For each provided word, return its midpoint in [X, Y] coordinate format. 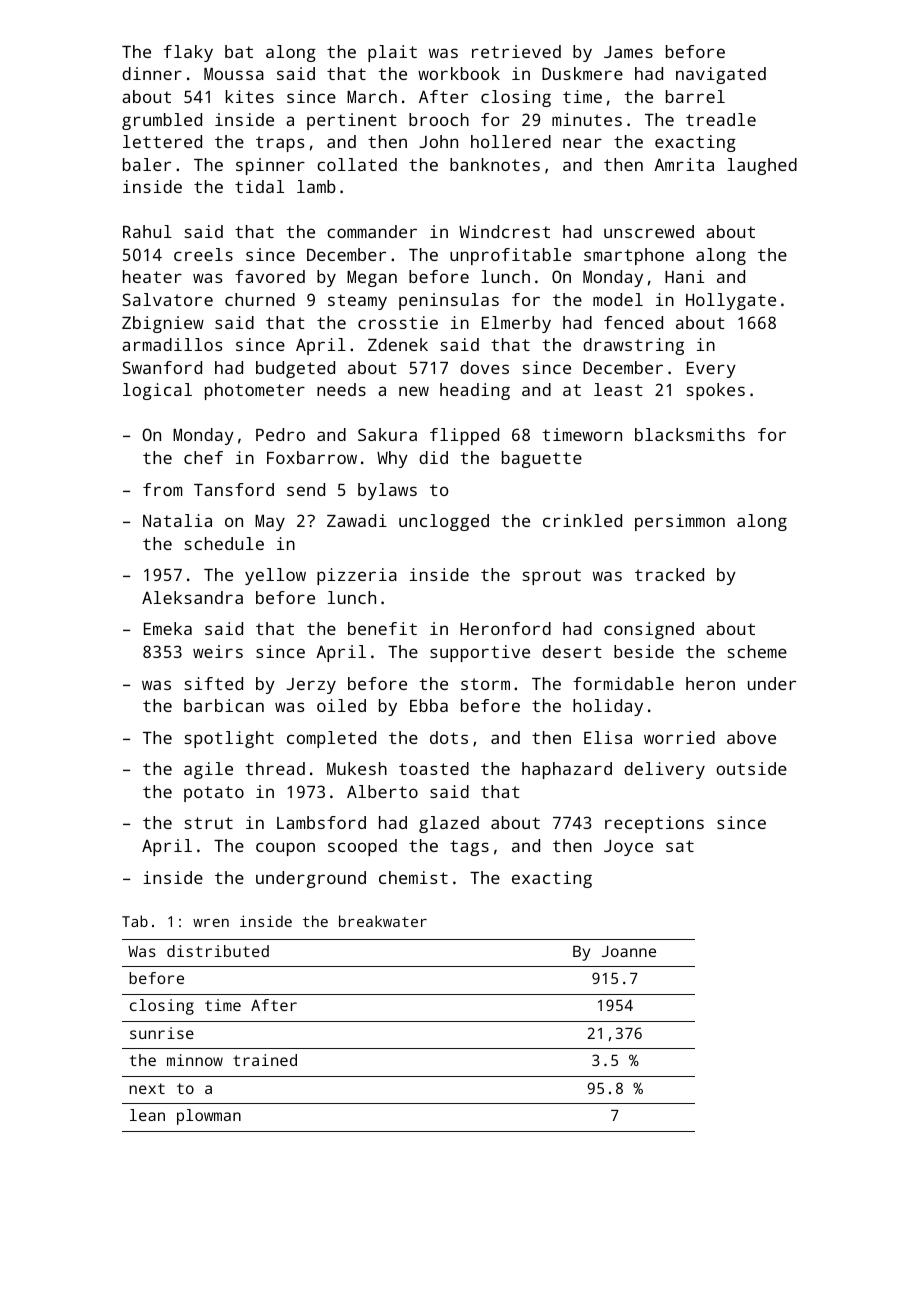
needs [341, 389]
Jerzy [311, 686]
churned [260, 299]
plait [392, 53]
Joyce [628, 848]
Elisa [608, 737]
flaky [188, 53]
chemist [413, 877]
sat [680, 846]
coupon [285, 849]
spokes [716, 391]
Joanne [629, 951]
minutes [587, 119]
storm [485, 684]
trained [265, 1060]
